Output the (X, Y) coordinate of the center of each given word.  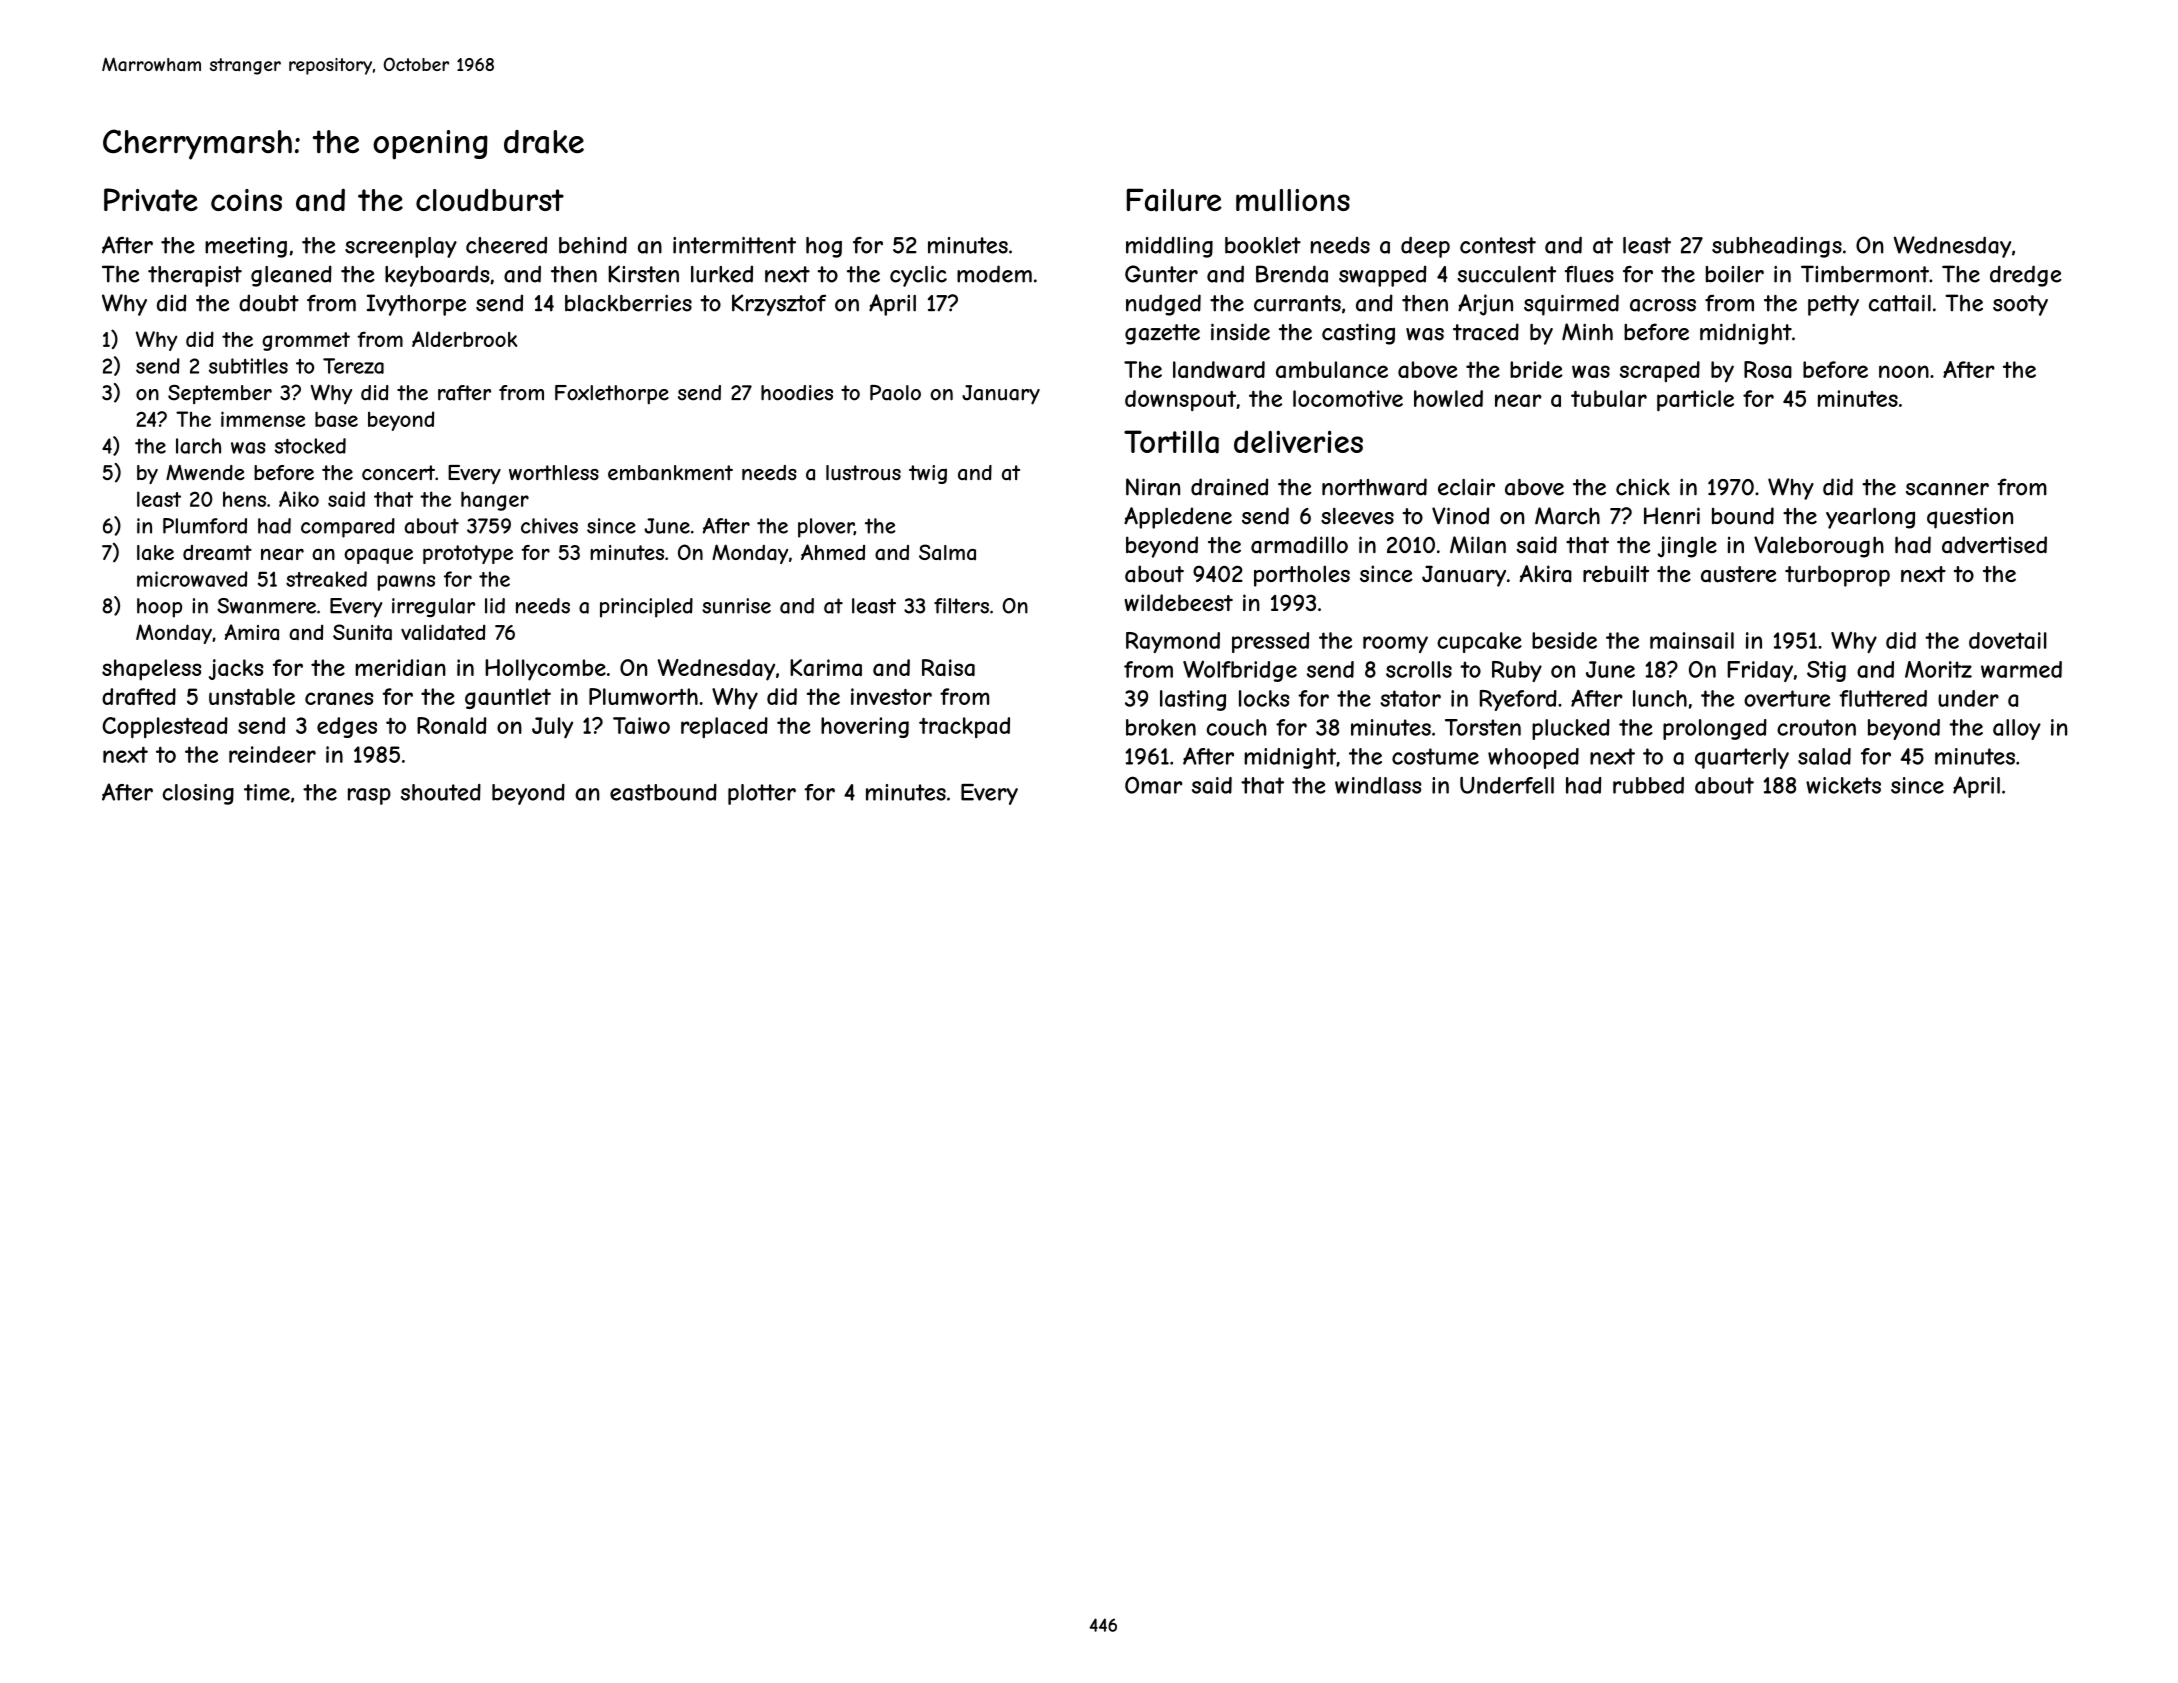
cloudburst (490, 199)
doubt (269, 303)
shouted (441, 792)
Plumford (205, 526)
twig (928, 474)
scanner (1947, 489)
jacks (236, 669)
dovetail (2008, 640)
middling (1169, 247)
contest (1498, 245)
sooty (2020, 305)
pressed (1270, 642)
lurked (722, 274)
